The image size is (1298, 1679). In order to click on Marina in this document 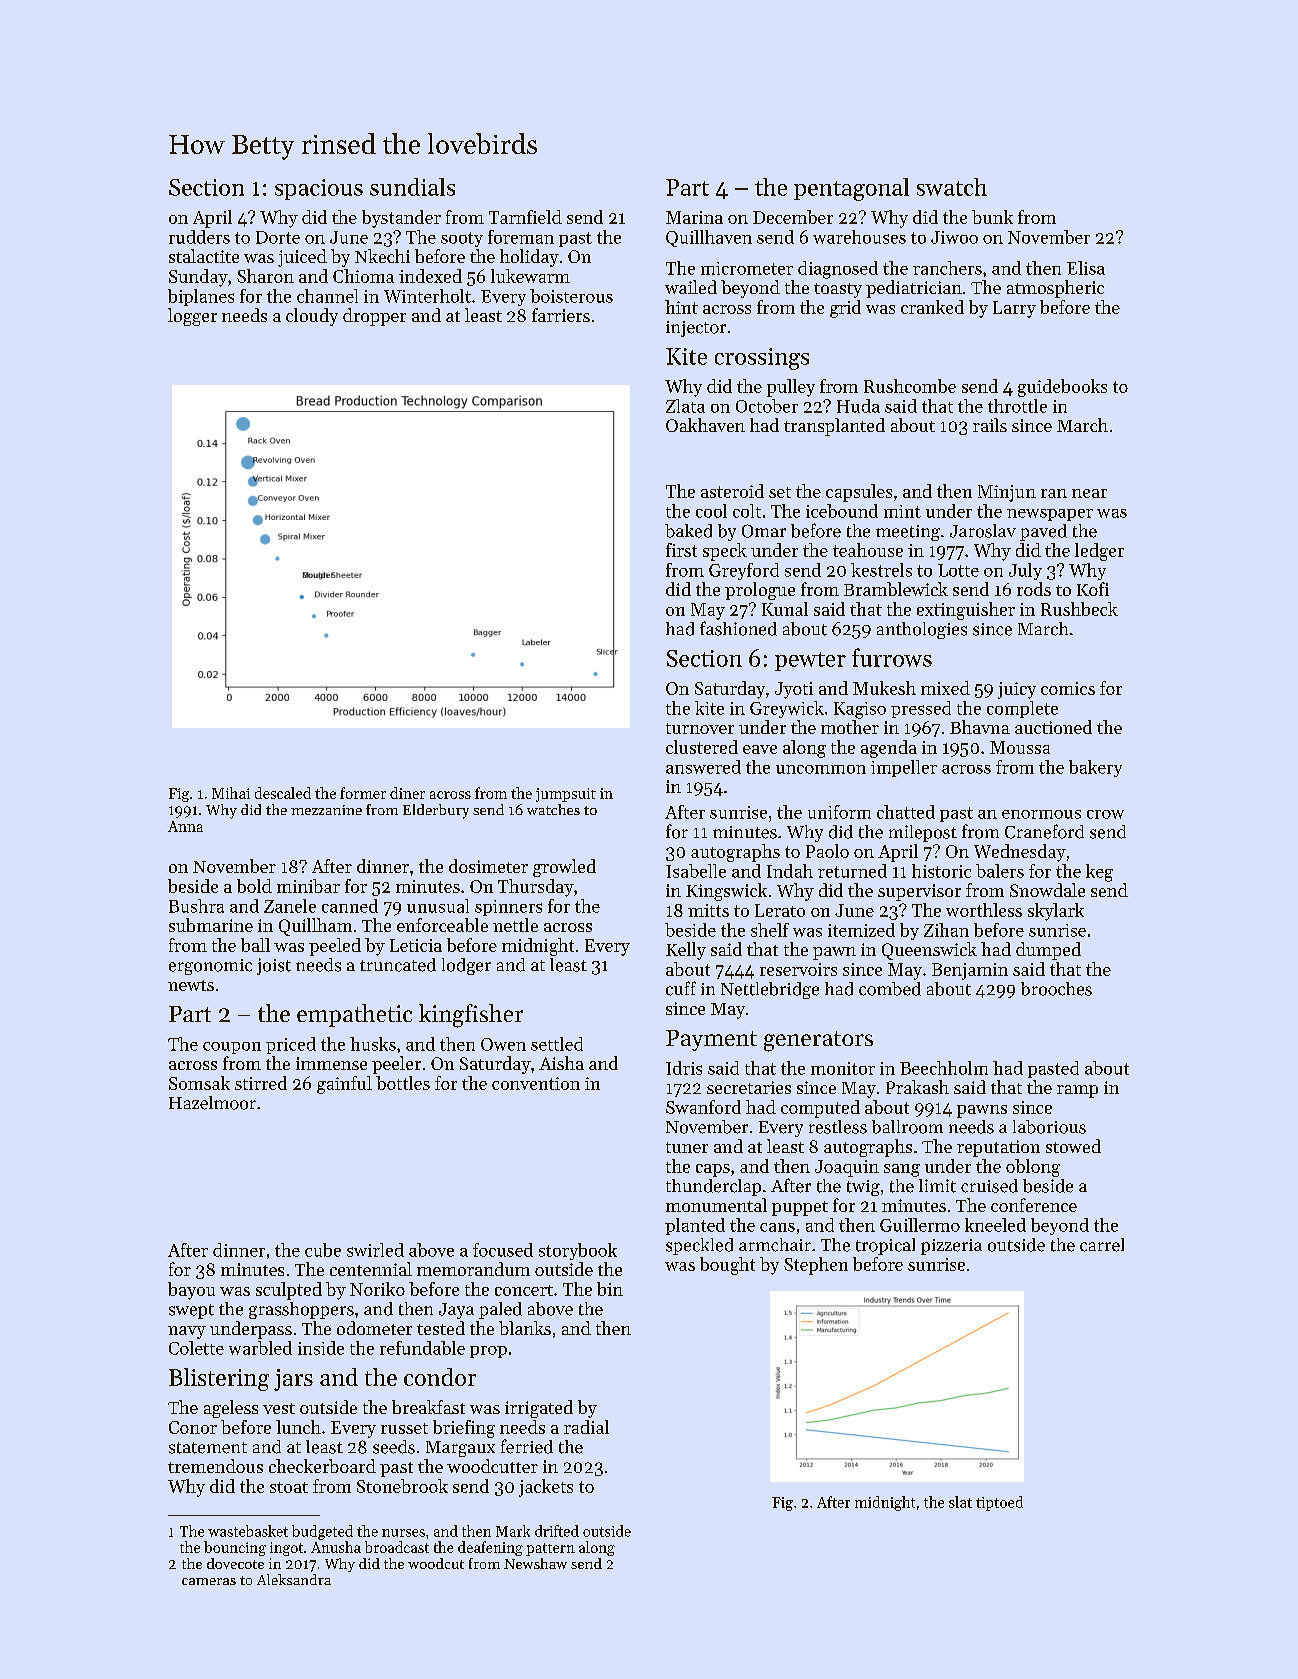, I will do `click(694, 217)`.
